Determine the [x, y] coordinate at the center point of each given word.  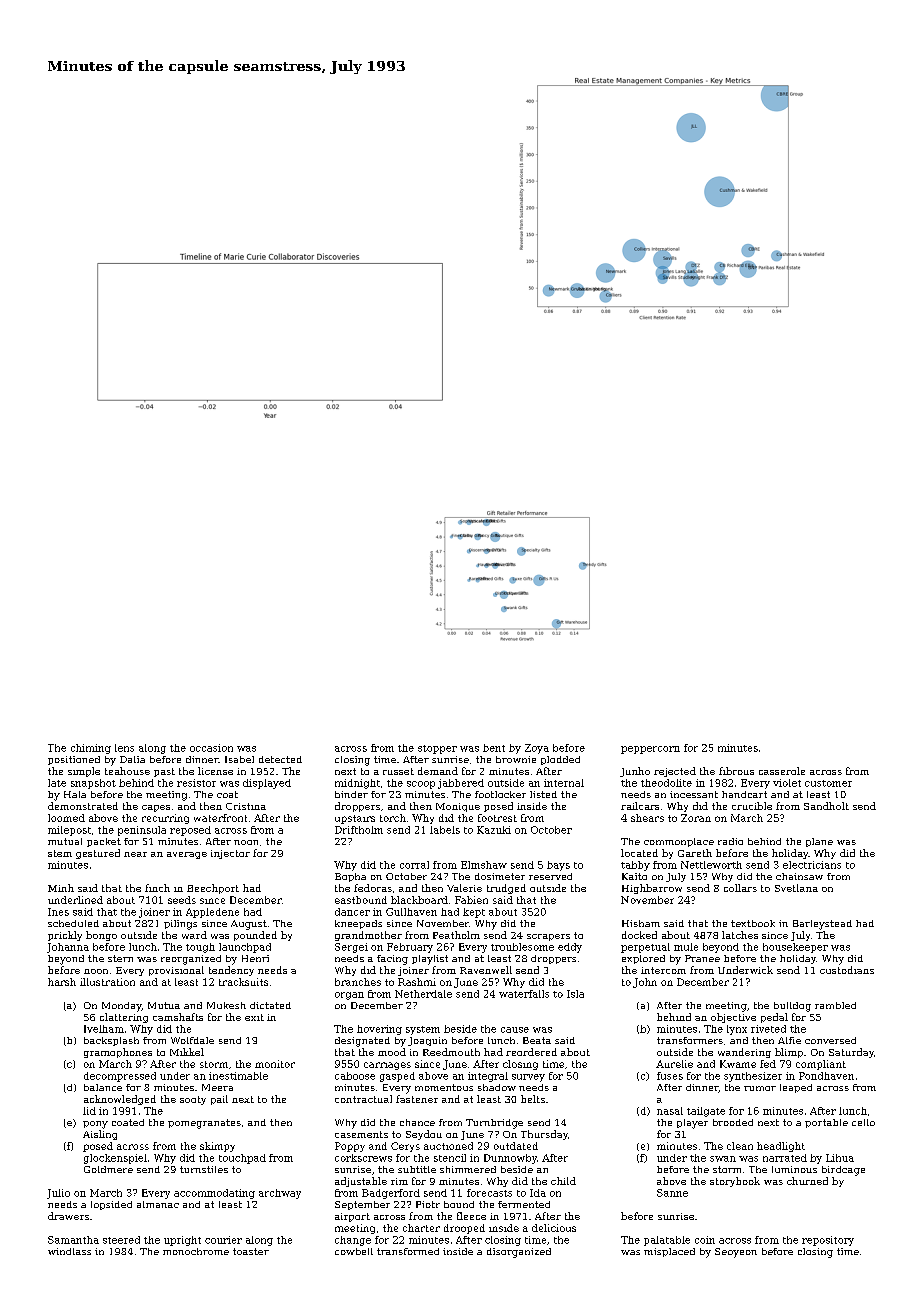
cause [515, 1030]
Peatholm [456, 935]
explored [643, 959]
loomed [66, 818]
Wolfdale [192, 1040]
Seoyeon [736, 1253]
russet [398, 771]
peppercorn [650, 750]
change [353, 1241]
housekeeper [795, 948]
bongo [101, 936]
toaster [251, 1251]
